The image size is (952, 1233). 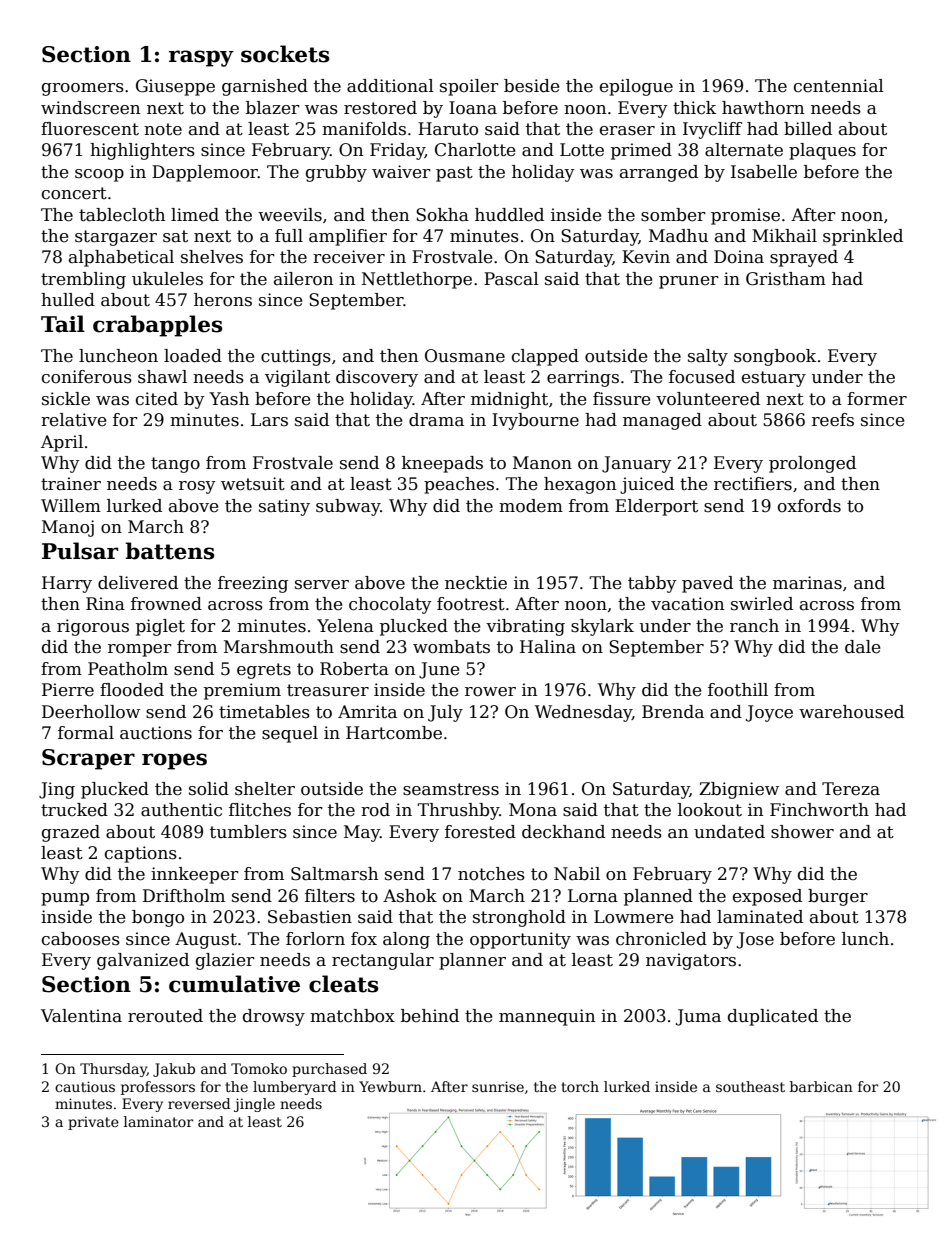 I want to click on chocolaty, so click(x=390, y=605).
